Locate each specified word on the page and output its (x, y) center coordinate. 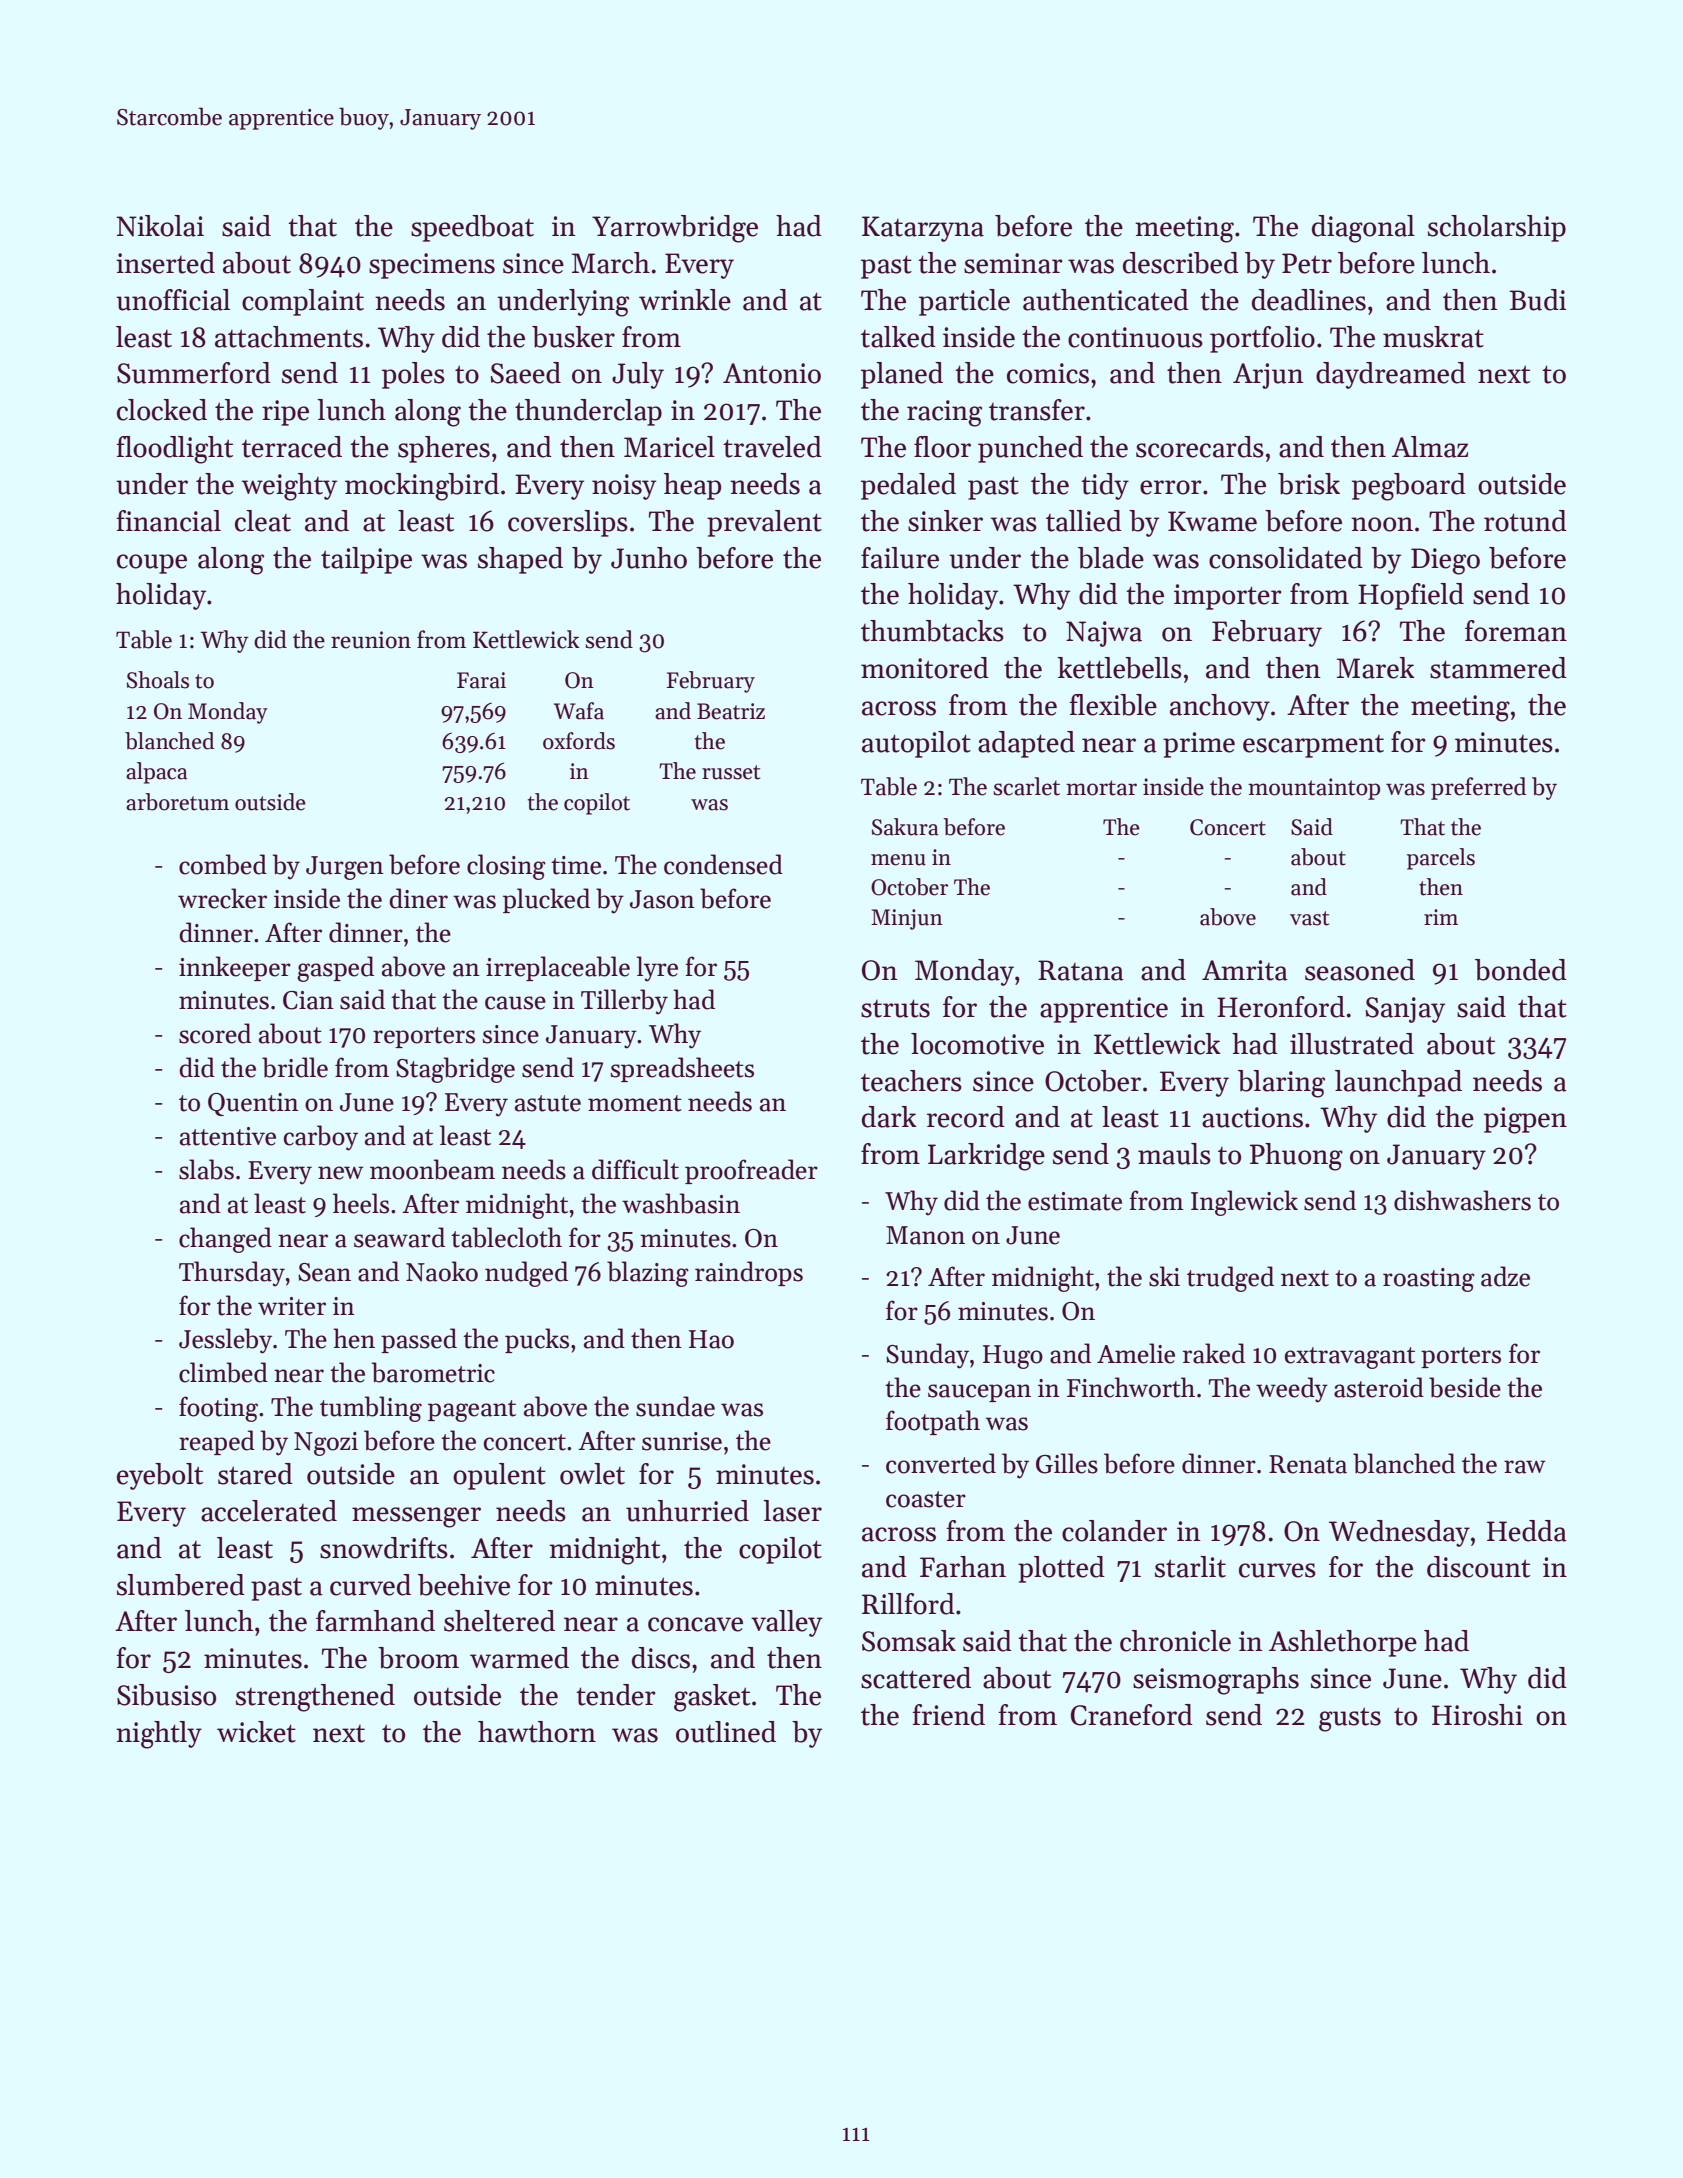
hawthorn (537, 1732)
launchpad (1398, 1083)
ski (1164, 1276)
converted (941, 1463)
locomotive (977, 1044)
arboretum (177, 802)
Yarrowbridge (675, 229)
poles (413, 375)
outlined (726, 1732)
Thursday (232, 1274)
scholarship (1497, 228)
